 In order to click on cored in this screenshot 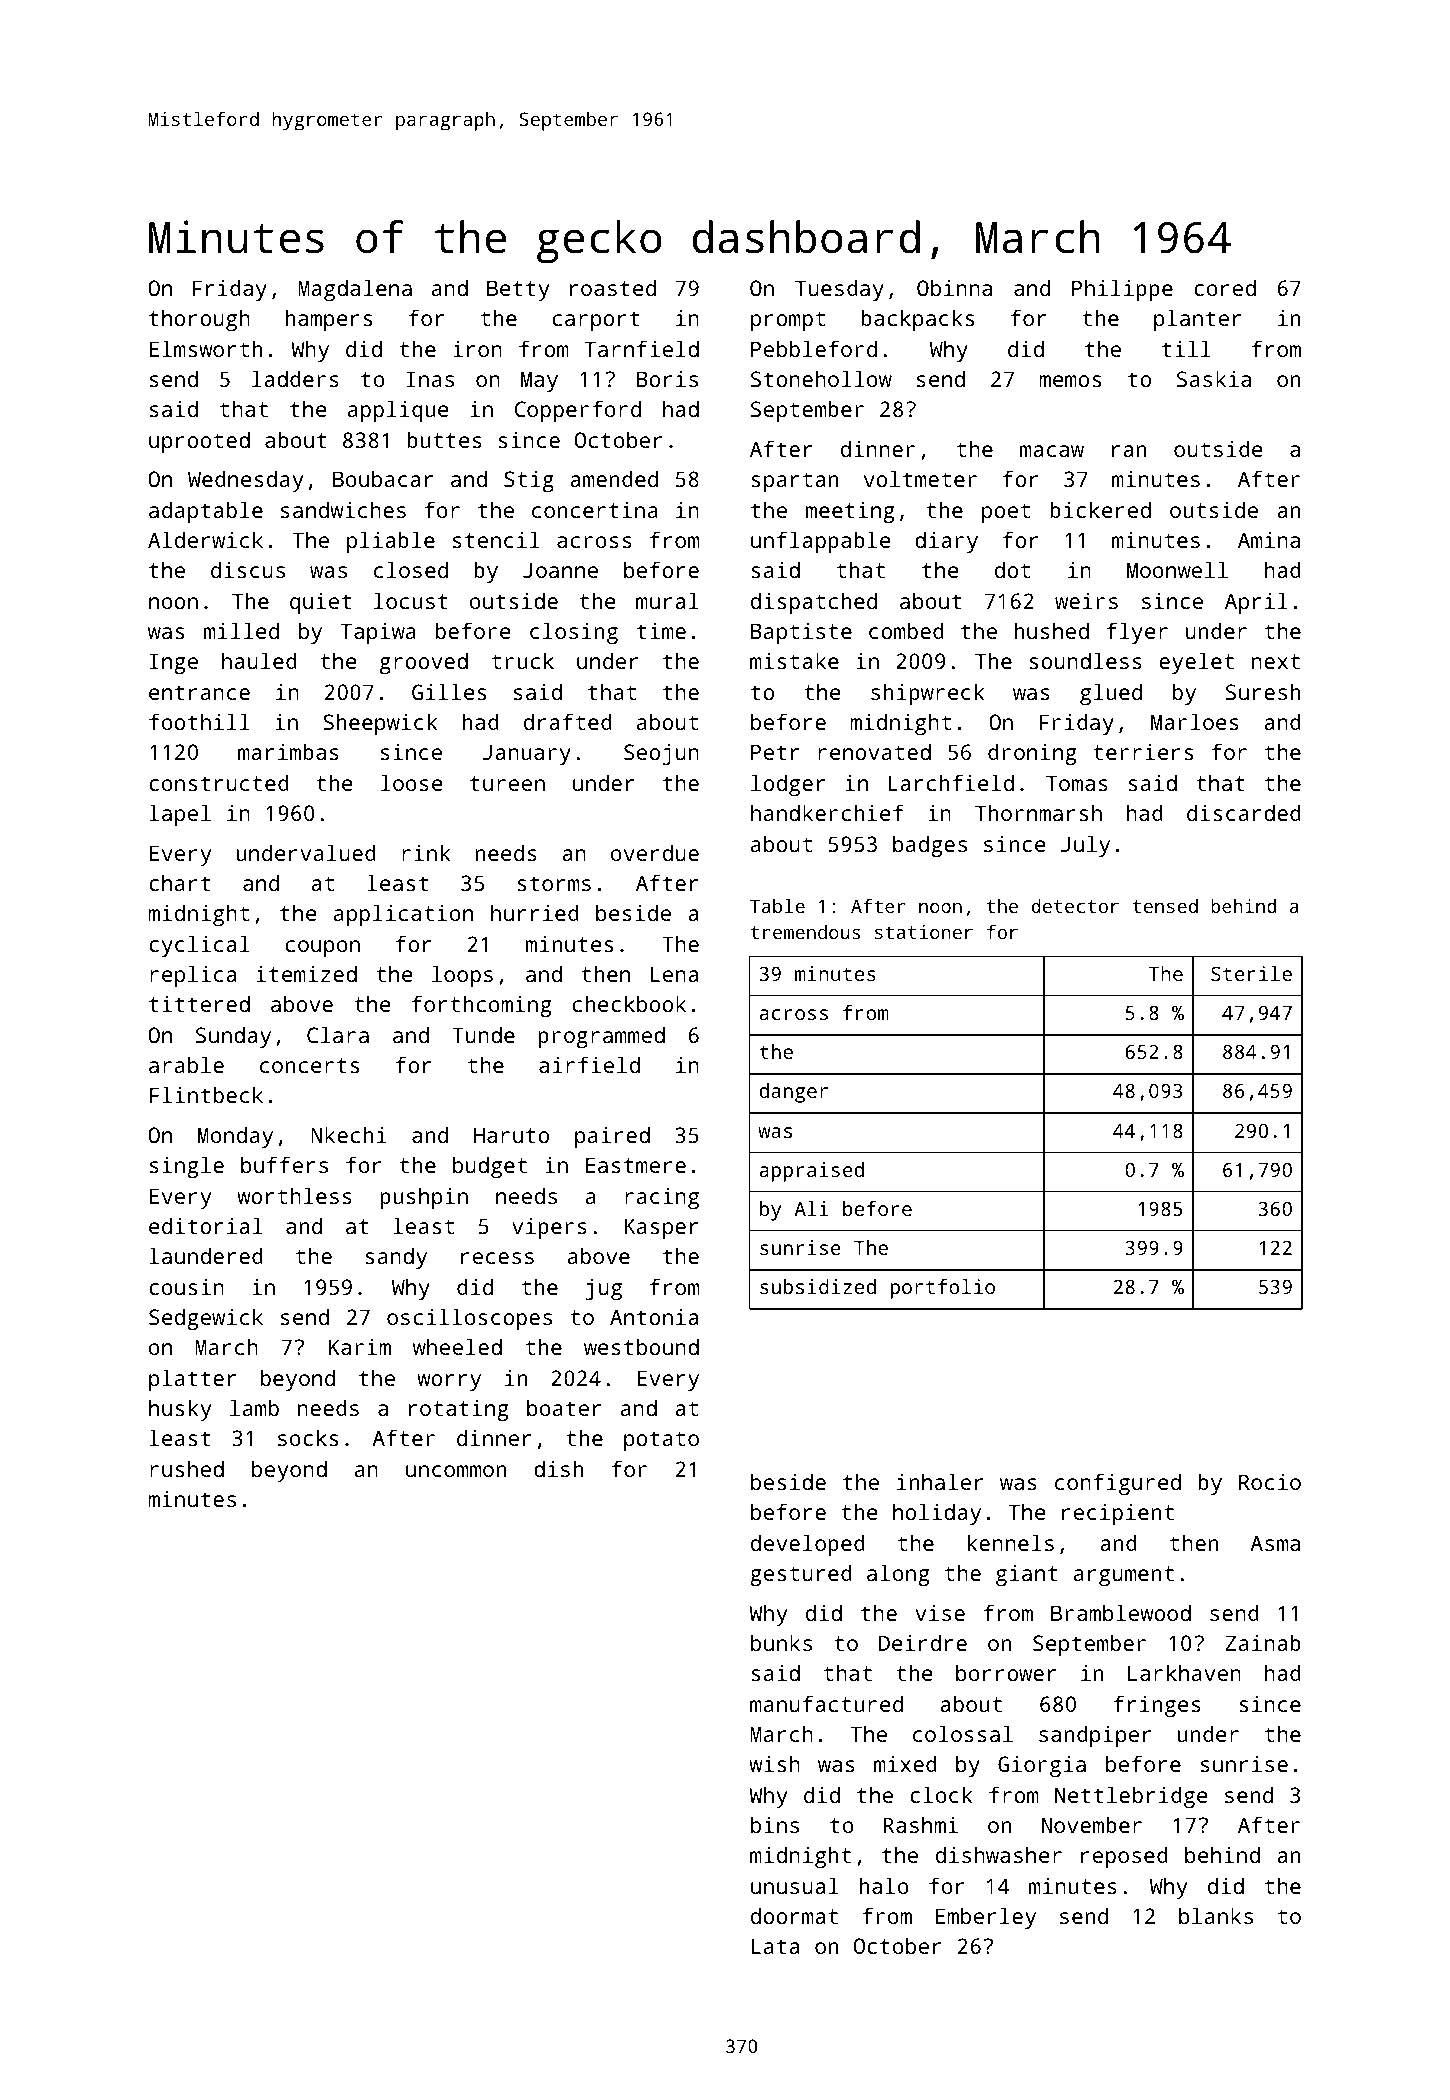, I will do `click(1225, 287)`.
